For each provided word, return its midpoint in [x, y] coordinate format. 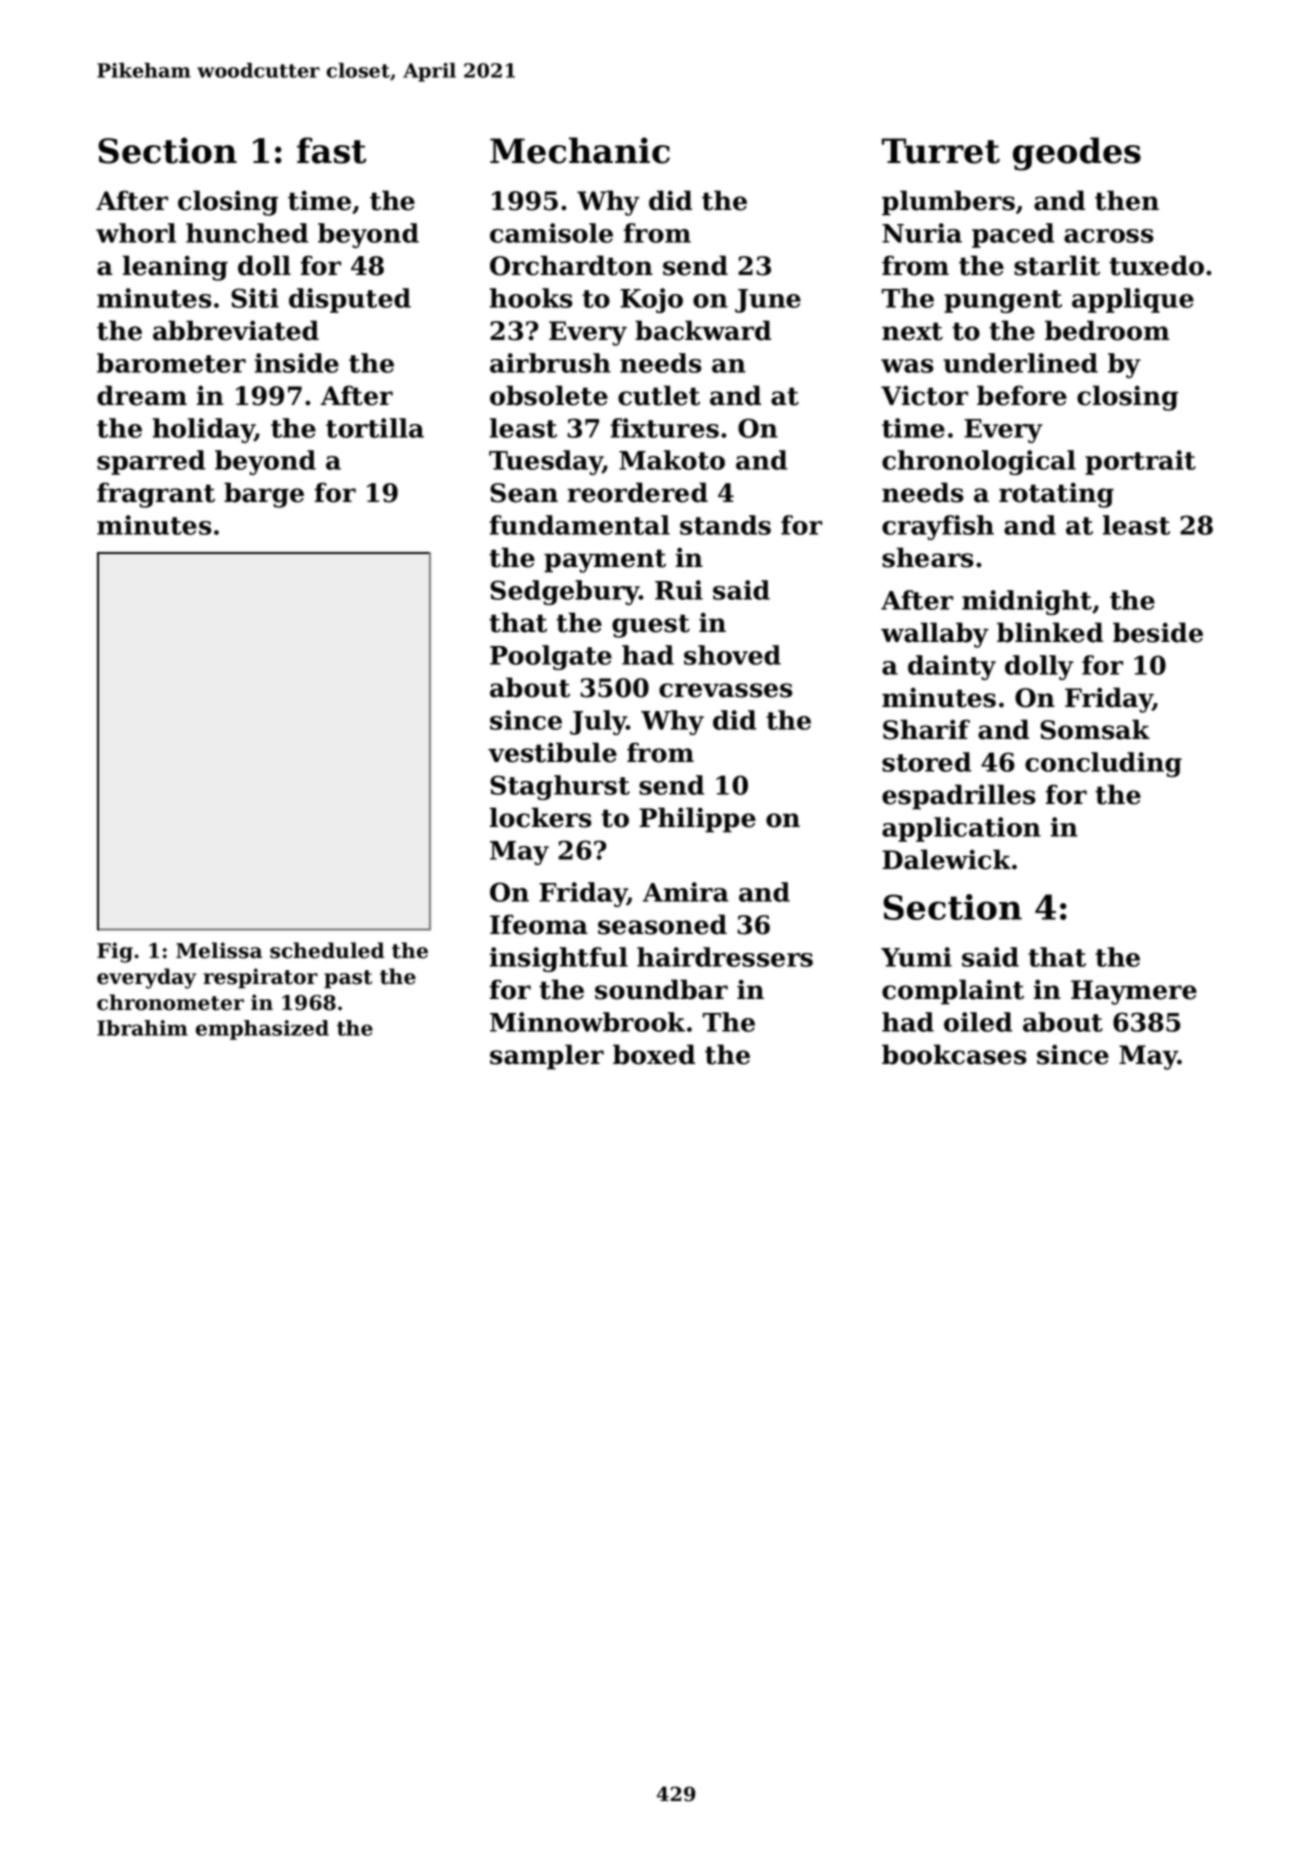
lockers [540, 817]
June [768, 301]
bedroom [1107, 330]
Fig [115, 952]
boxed [654, 1054]
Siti [255, 298]
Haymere [1134, 992]
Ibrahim [142, 1028]
